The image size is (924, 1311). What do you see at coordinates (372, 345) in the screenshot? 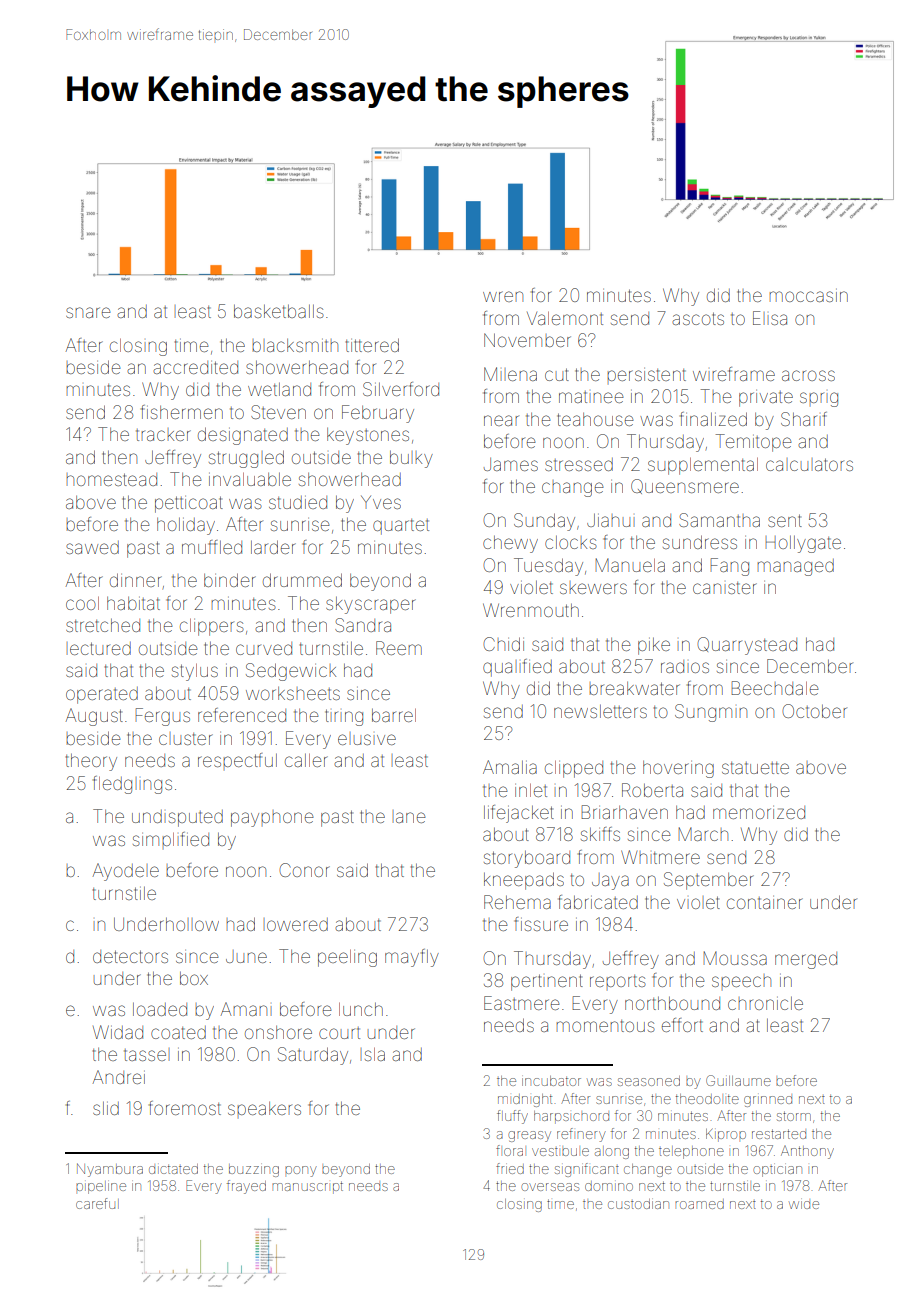
I see `tittered` at bounding box center [372, 345].
